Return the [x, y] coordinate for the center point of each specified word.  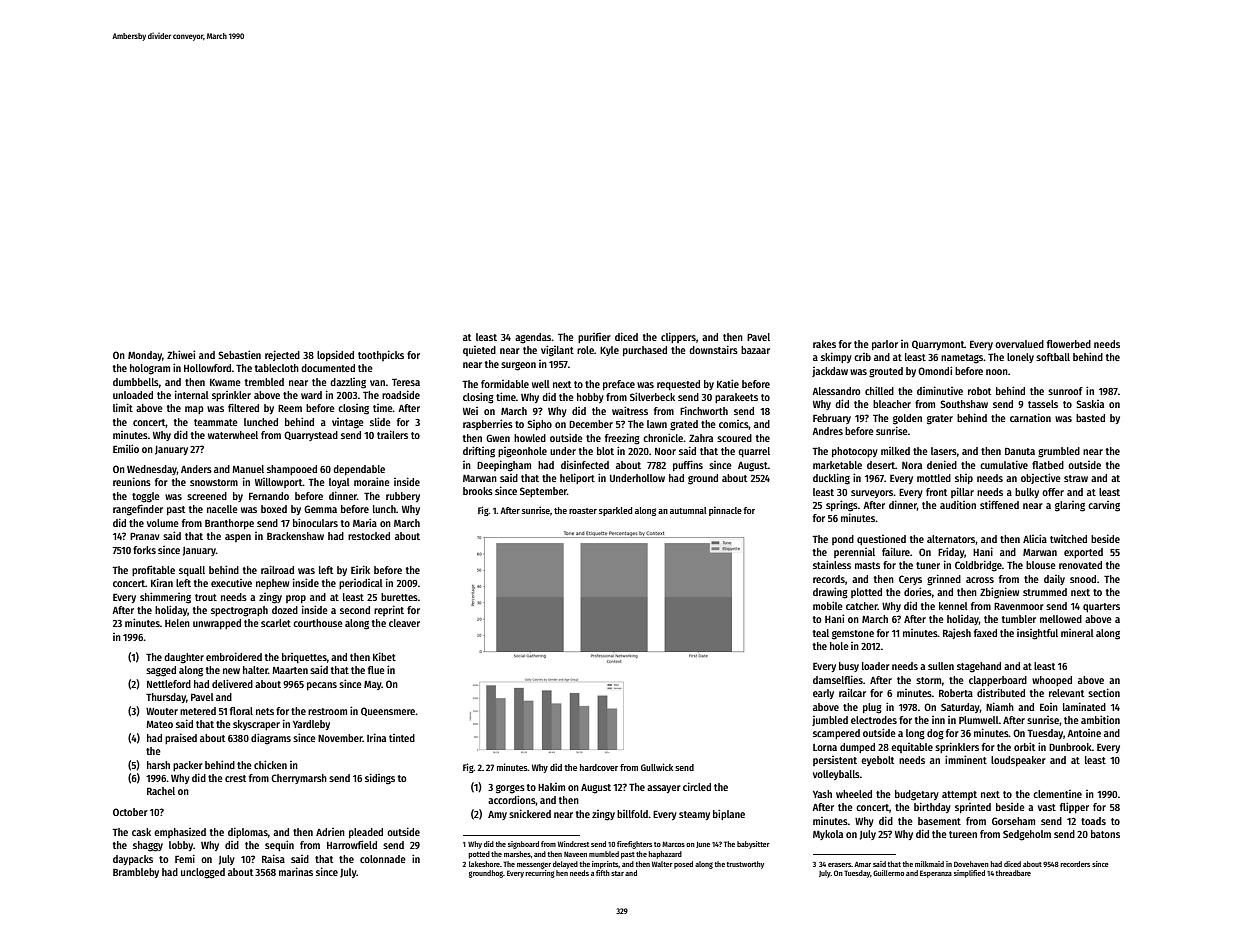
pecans [322, 686]
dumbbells [136, 382]
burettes [399, 597]
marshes [517, 854]
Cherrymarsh [299, 779]
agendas [533, 338]
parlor [885, 345]
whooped [1052, 681]
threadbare [1013, 873]
